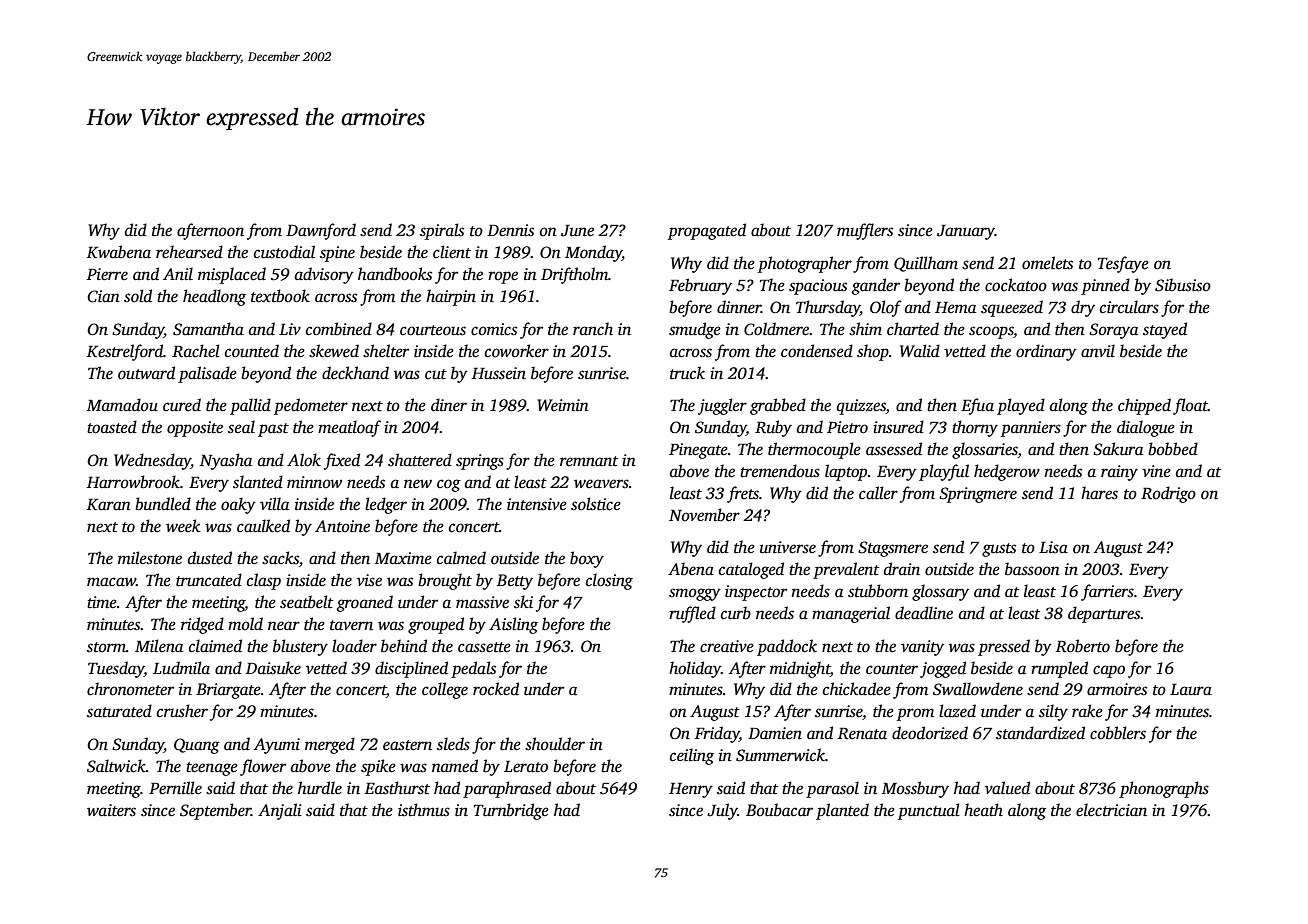  What do you see at coordinates (455, 765) in the document?
I see `named` at bounding box center [455, 765].
